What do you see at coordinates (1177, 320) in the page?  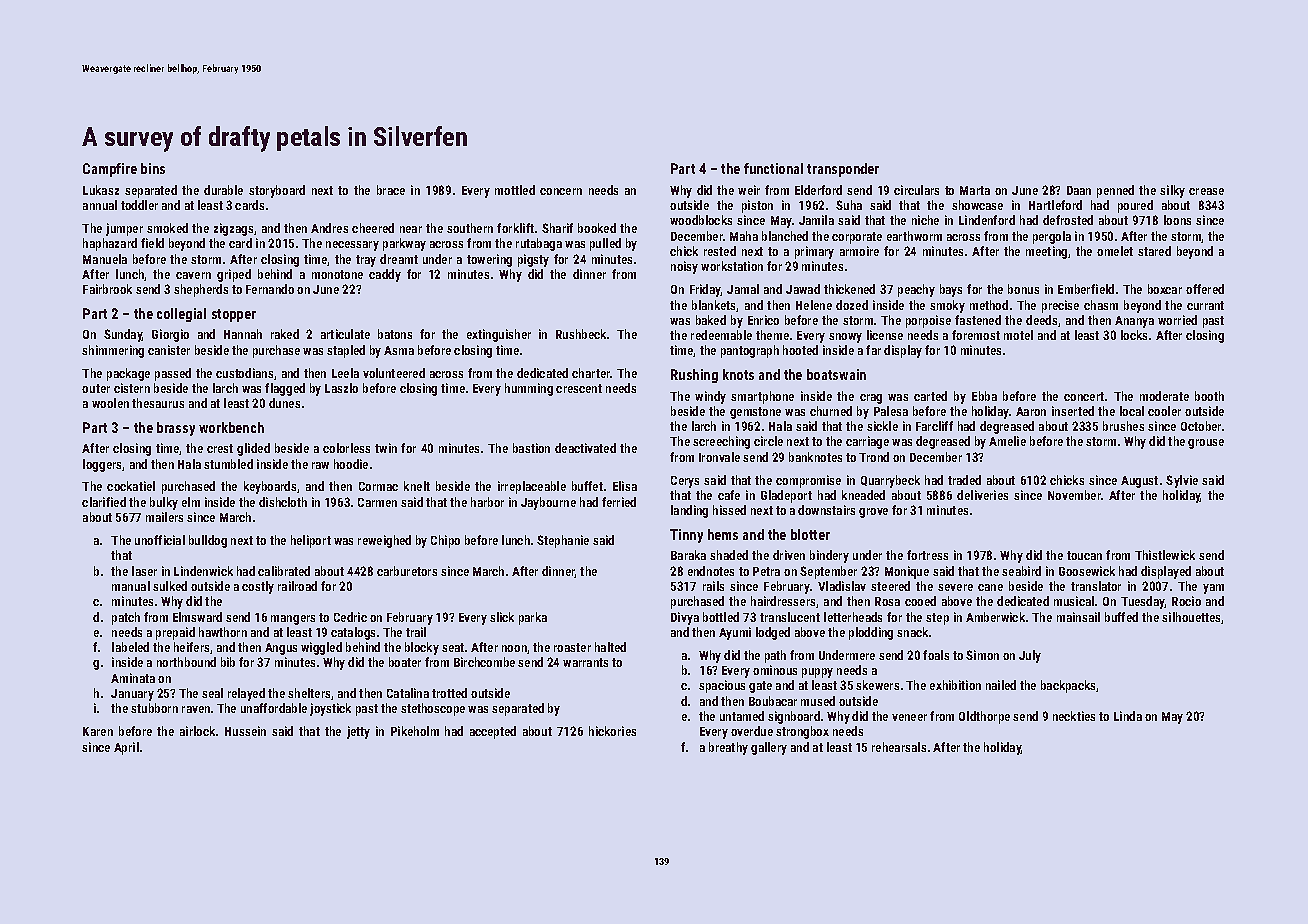 I see `worried` at bounding box center [1177, 320].
